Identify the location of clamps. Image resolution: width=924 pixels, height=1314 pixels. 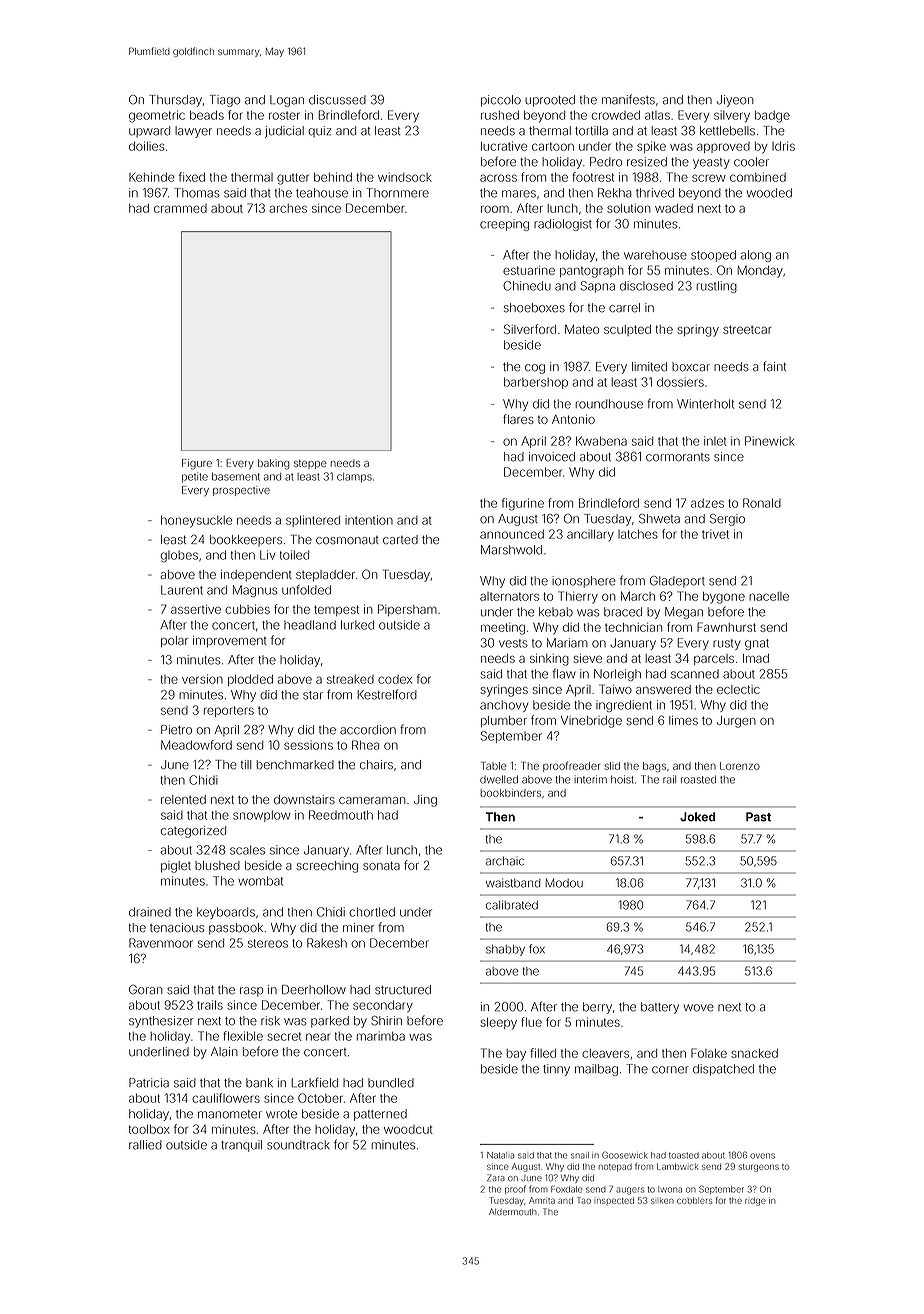
(354, 478).
